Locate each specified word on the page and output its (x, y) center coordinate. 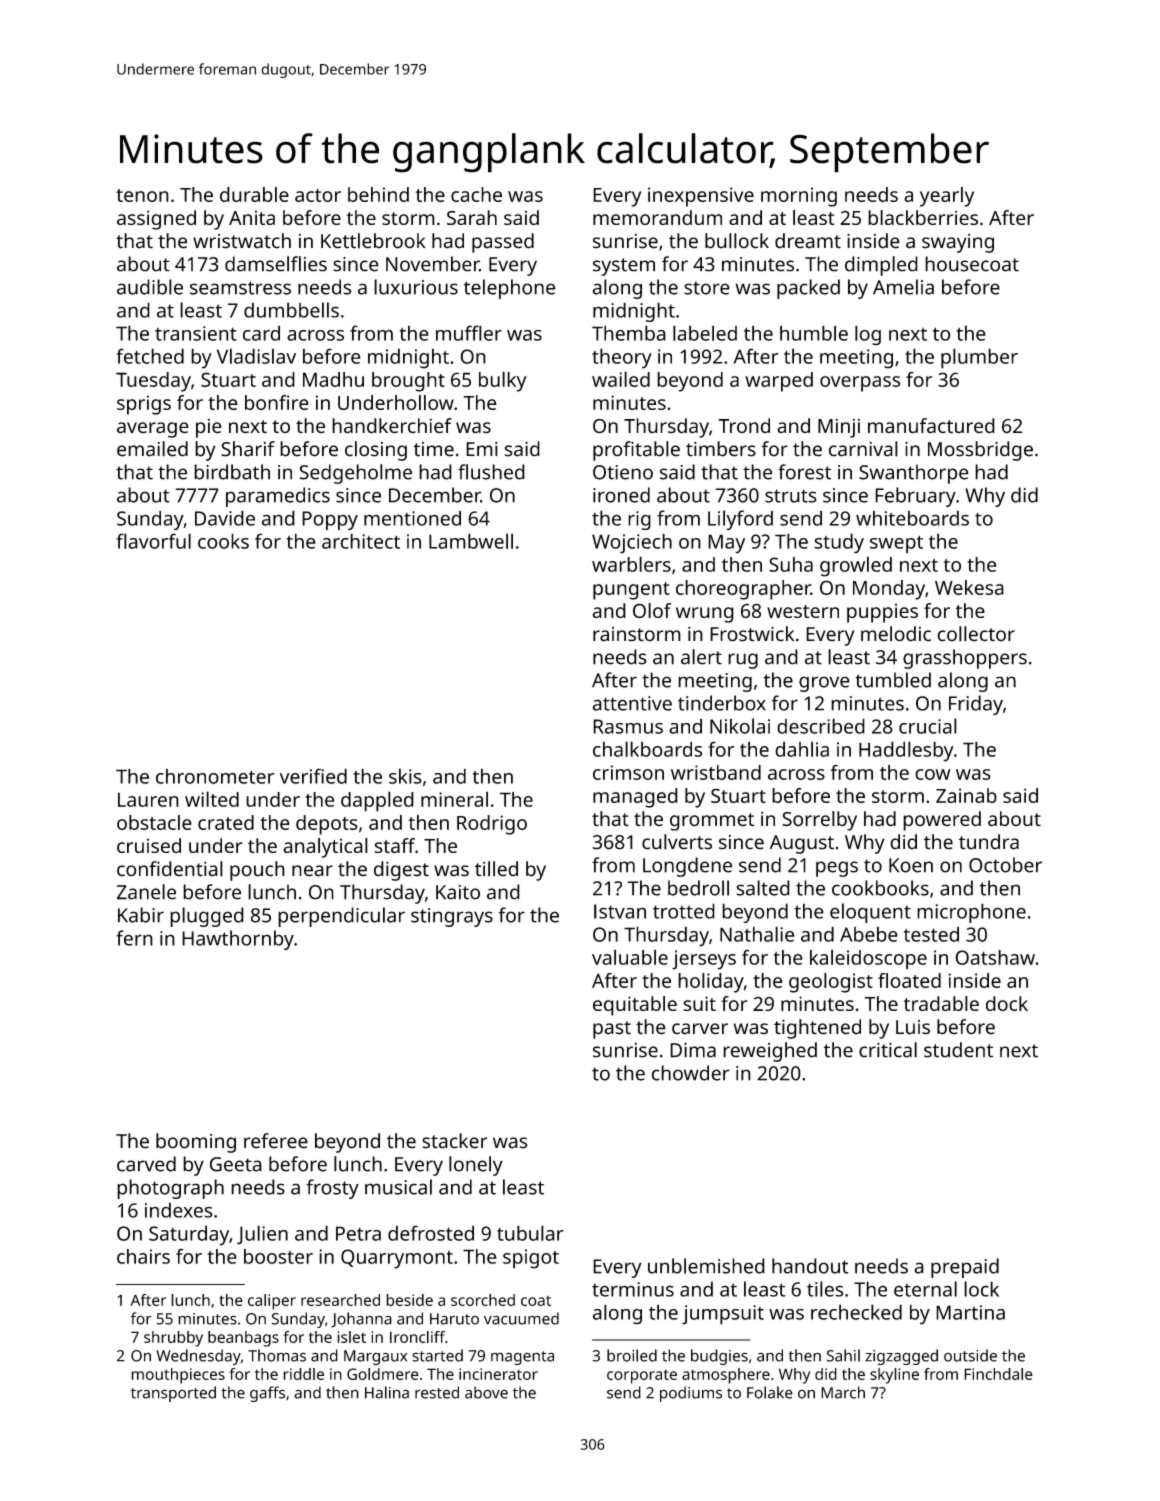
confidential (170, 869)
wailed (621, 379)
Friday (976, 705)
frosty (332, 1189)
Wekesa (969, 587)
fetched (150, 356)
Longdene (687, 867)
